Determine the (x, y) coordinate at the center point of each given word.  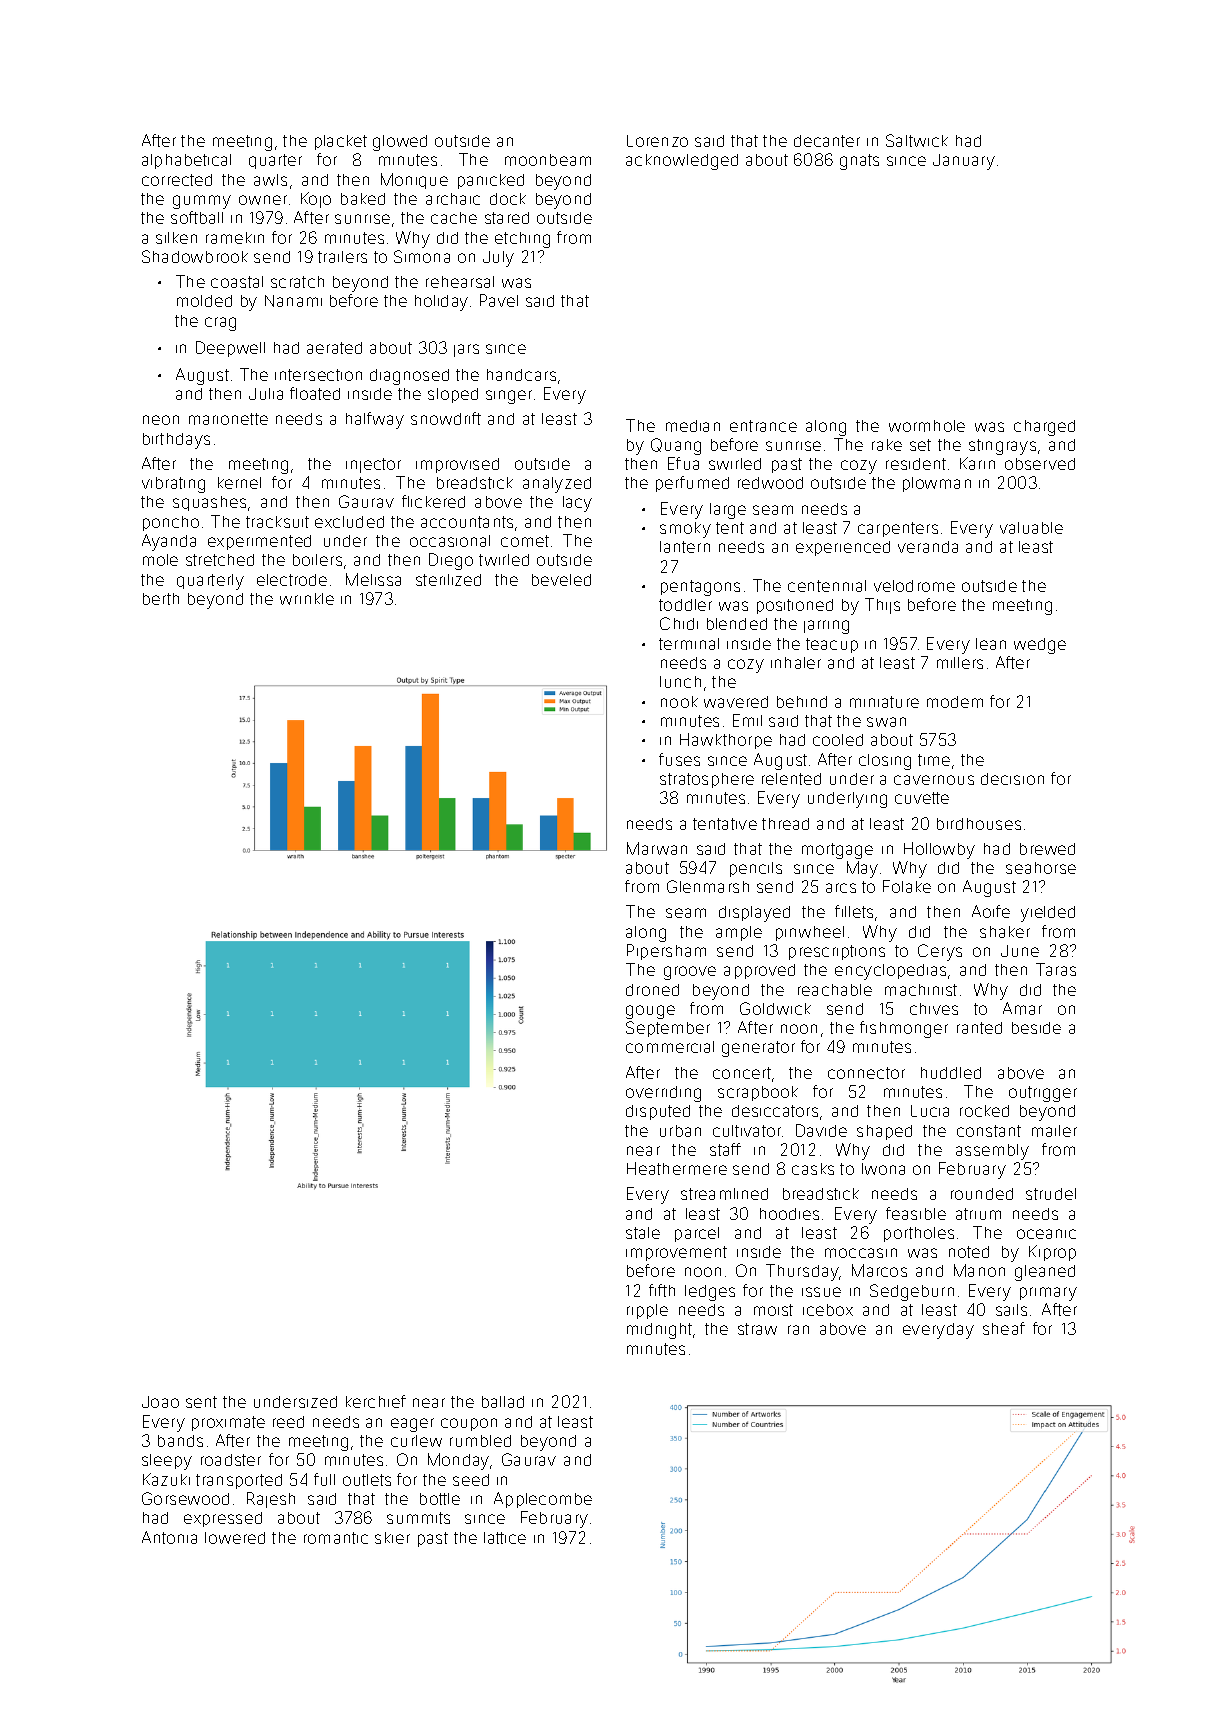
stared (507, 218)
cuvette (922, 798)
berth (161, 599)
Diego (451, 561)
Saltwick (917, 140)
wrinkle (307, 599)
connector (866, 1073)
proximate (228, 1423)
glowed (400, 143)
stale (643, 1233)
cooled (838, 740)
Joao (160, 1402)
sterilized (448, 580)
